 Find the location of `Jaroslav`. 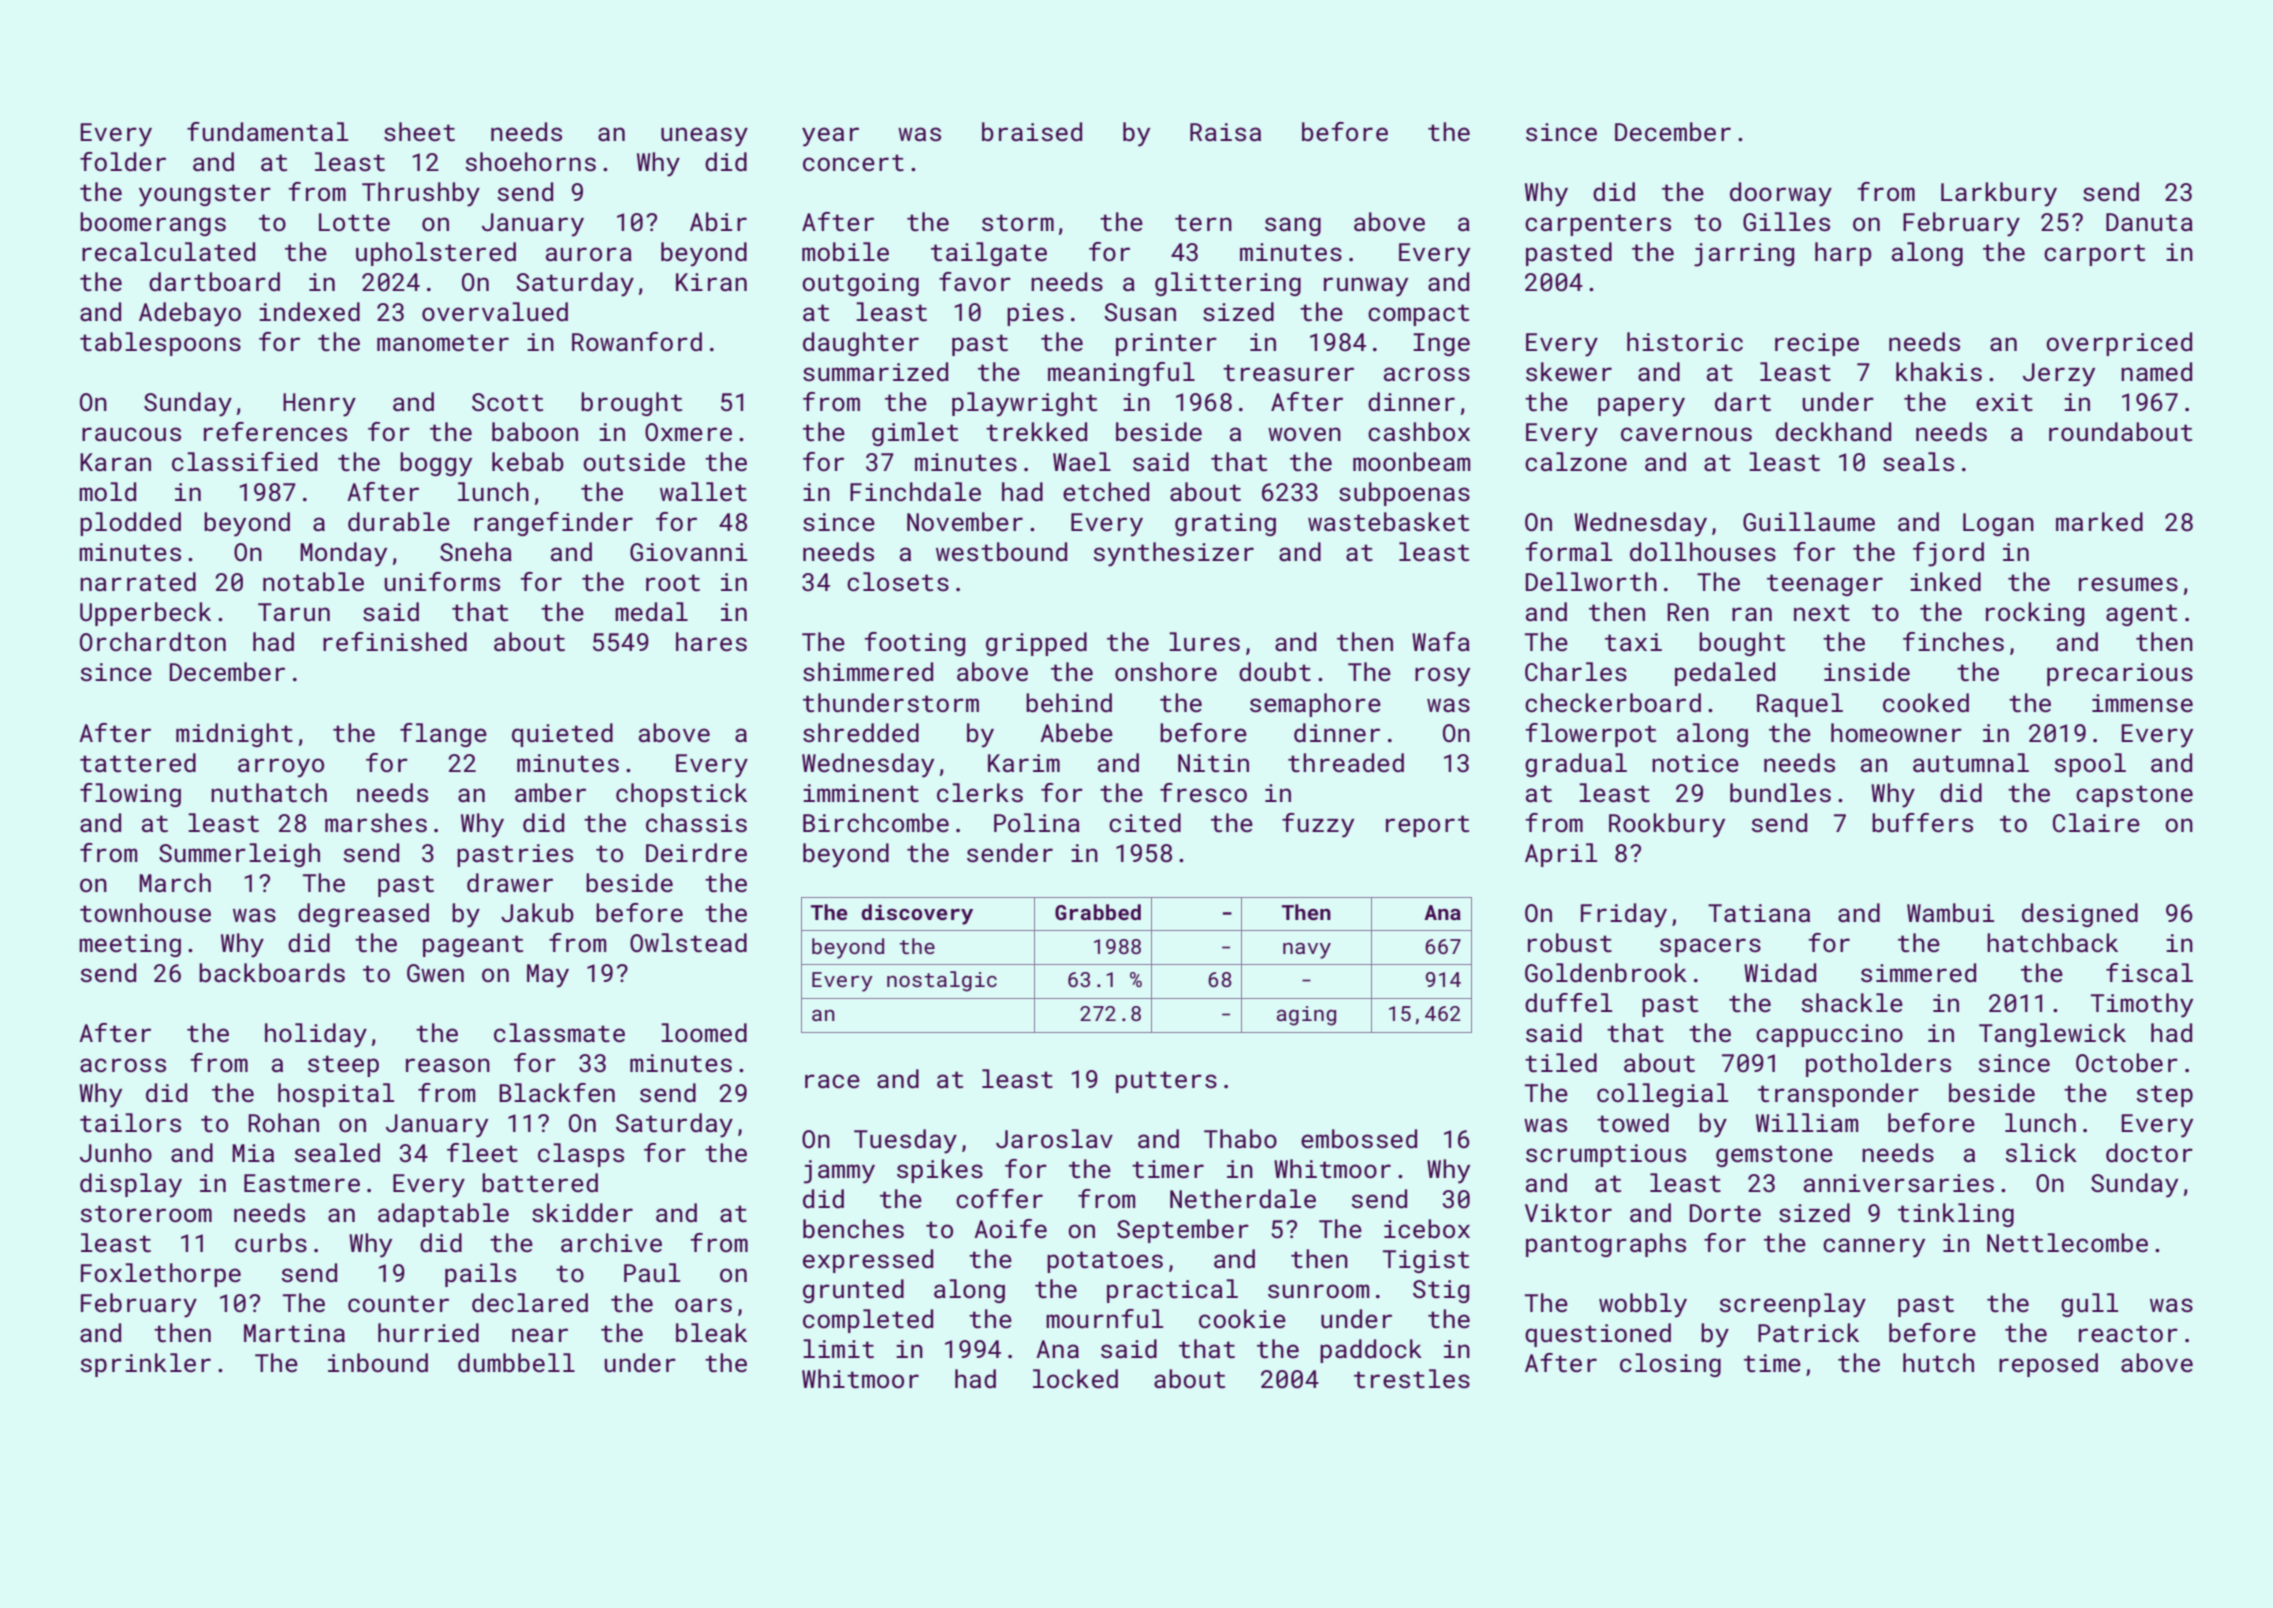

Jaroslav is located at coordinates (1054, 1139).
